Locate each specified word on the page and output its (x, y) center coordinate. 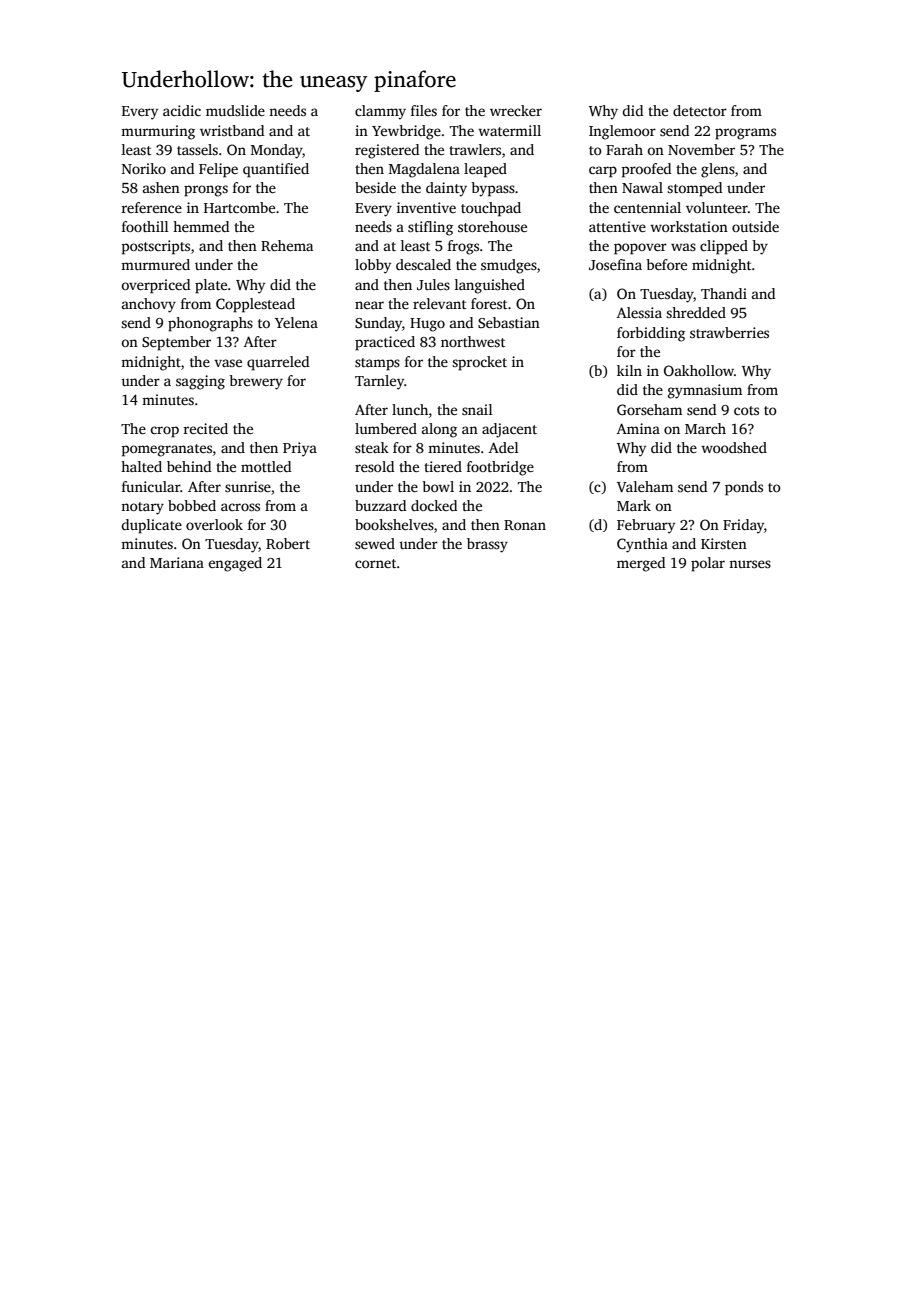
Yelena (296, 322)
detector (700, 110)
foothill (145, 226)
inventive (426, 207)
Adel (504, 447)
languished (490, 286)
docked (434, 505)
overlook (214, 524)
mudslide (235, 110)
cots (746, 410)
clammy (380, 112)
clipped (724, 247)
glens (718, 170)
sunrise (248, 486)
